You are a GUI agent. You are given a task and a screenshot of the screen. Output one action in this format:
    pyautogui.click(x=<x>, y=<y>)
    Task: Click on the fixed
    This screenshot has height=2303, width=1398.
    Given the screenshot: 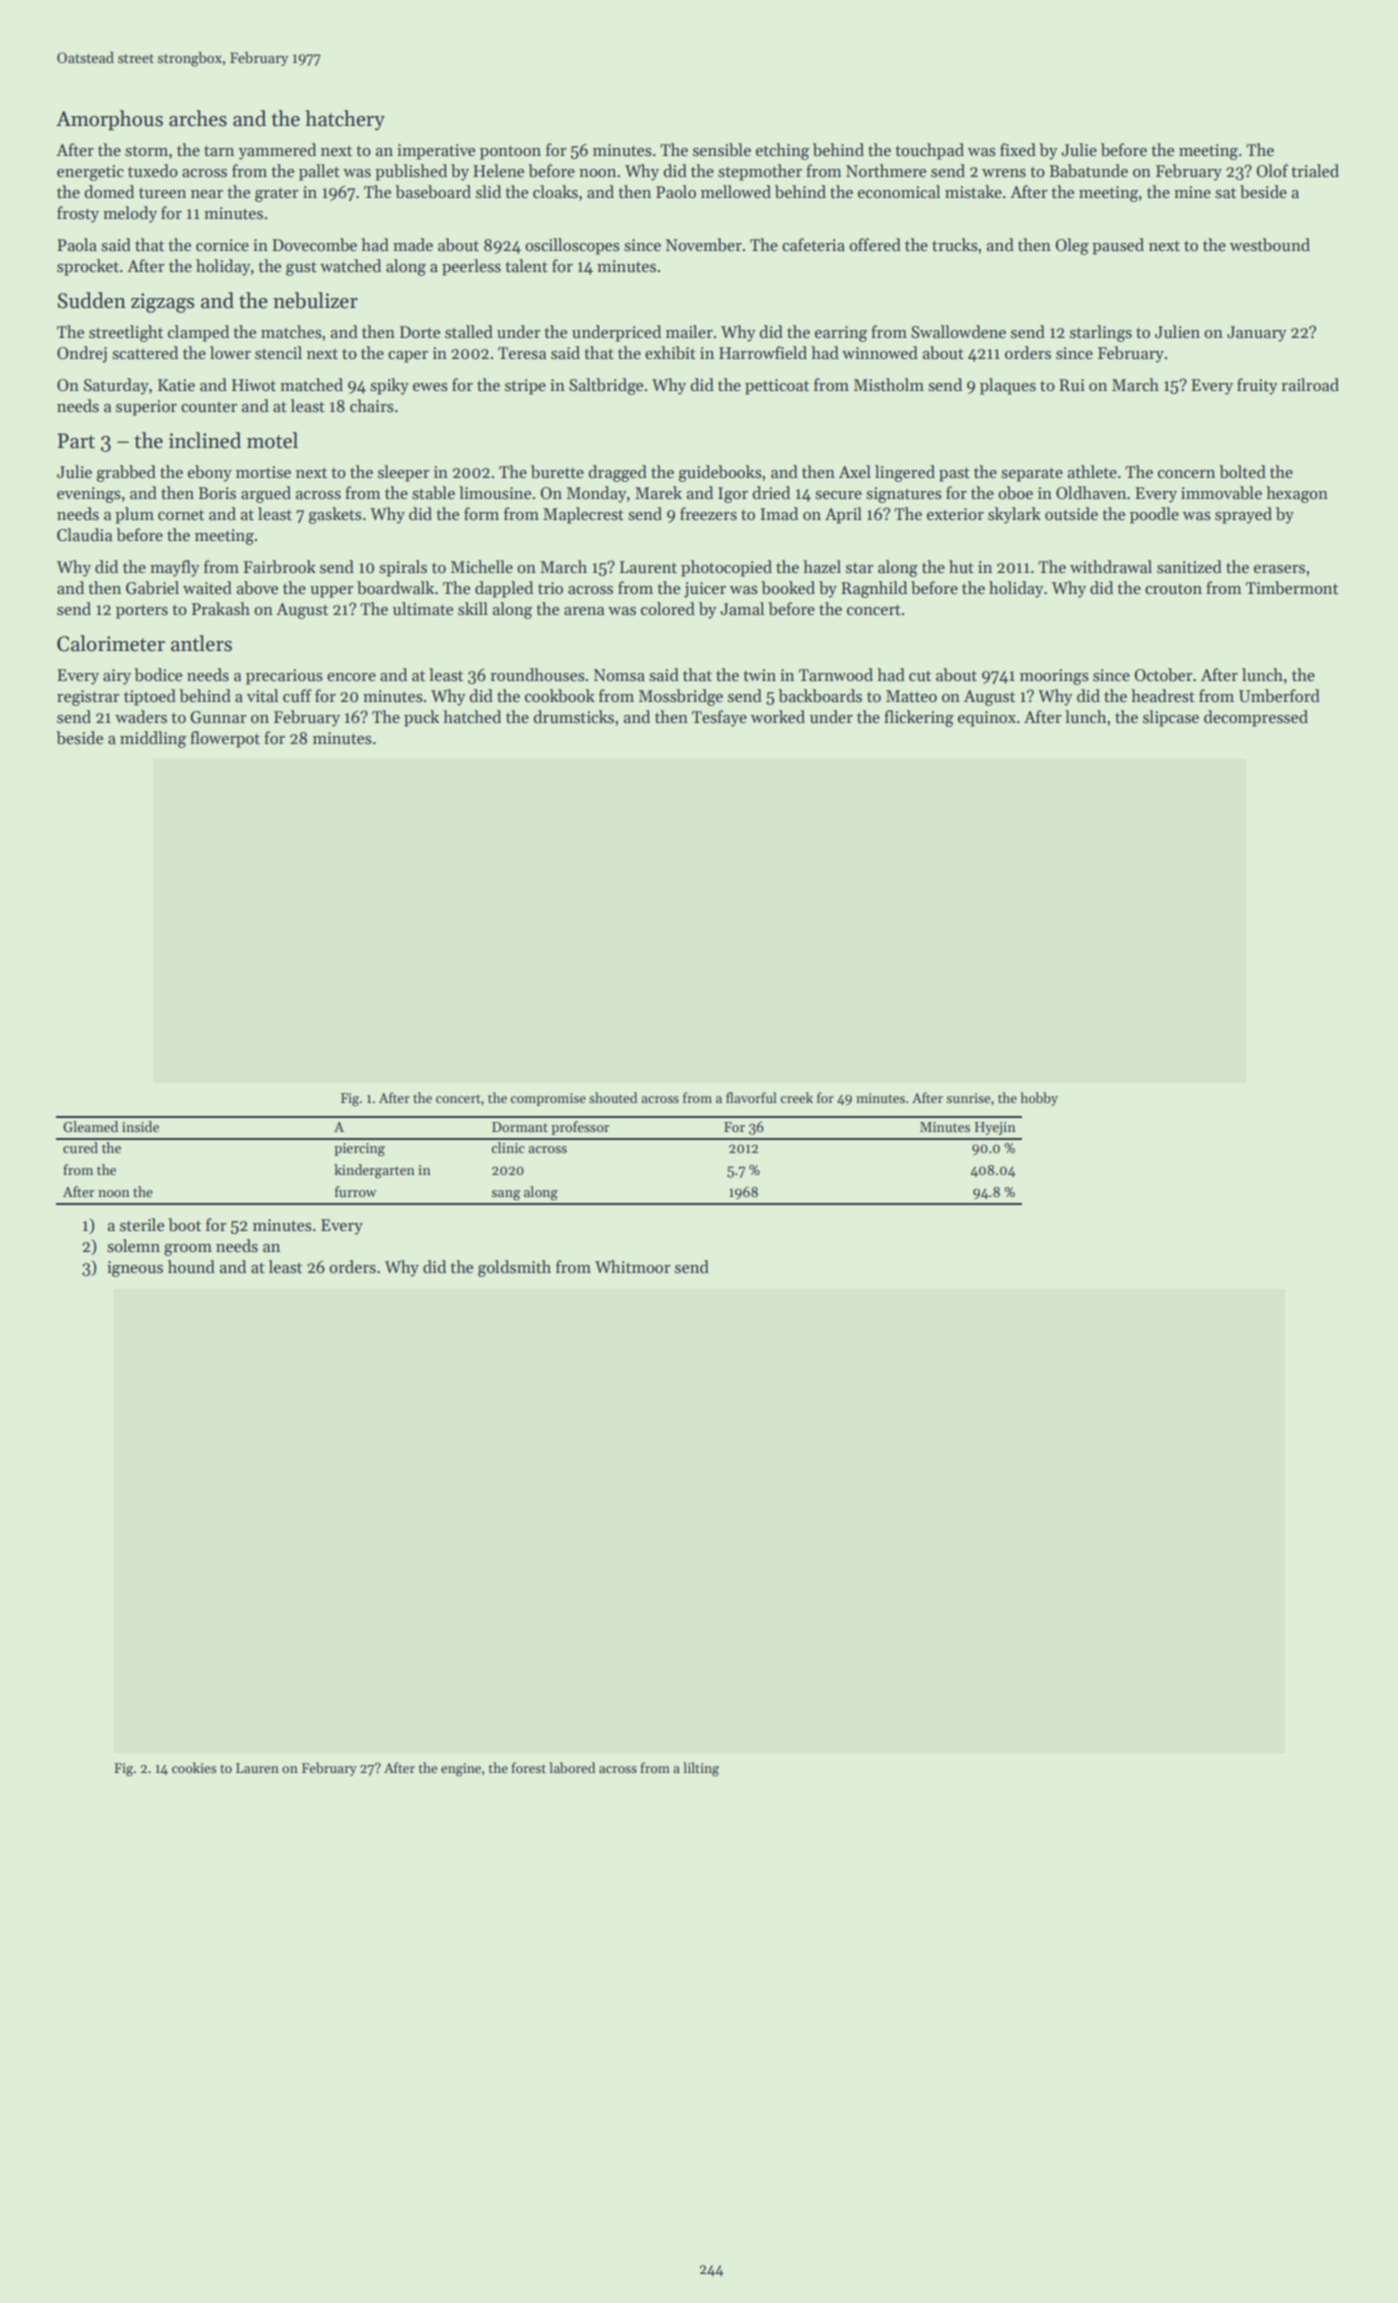 What is the action you would take?
    pyautogui.click(x=1018, y=150)
